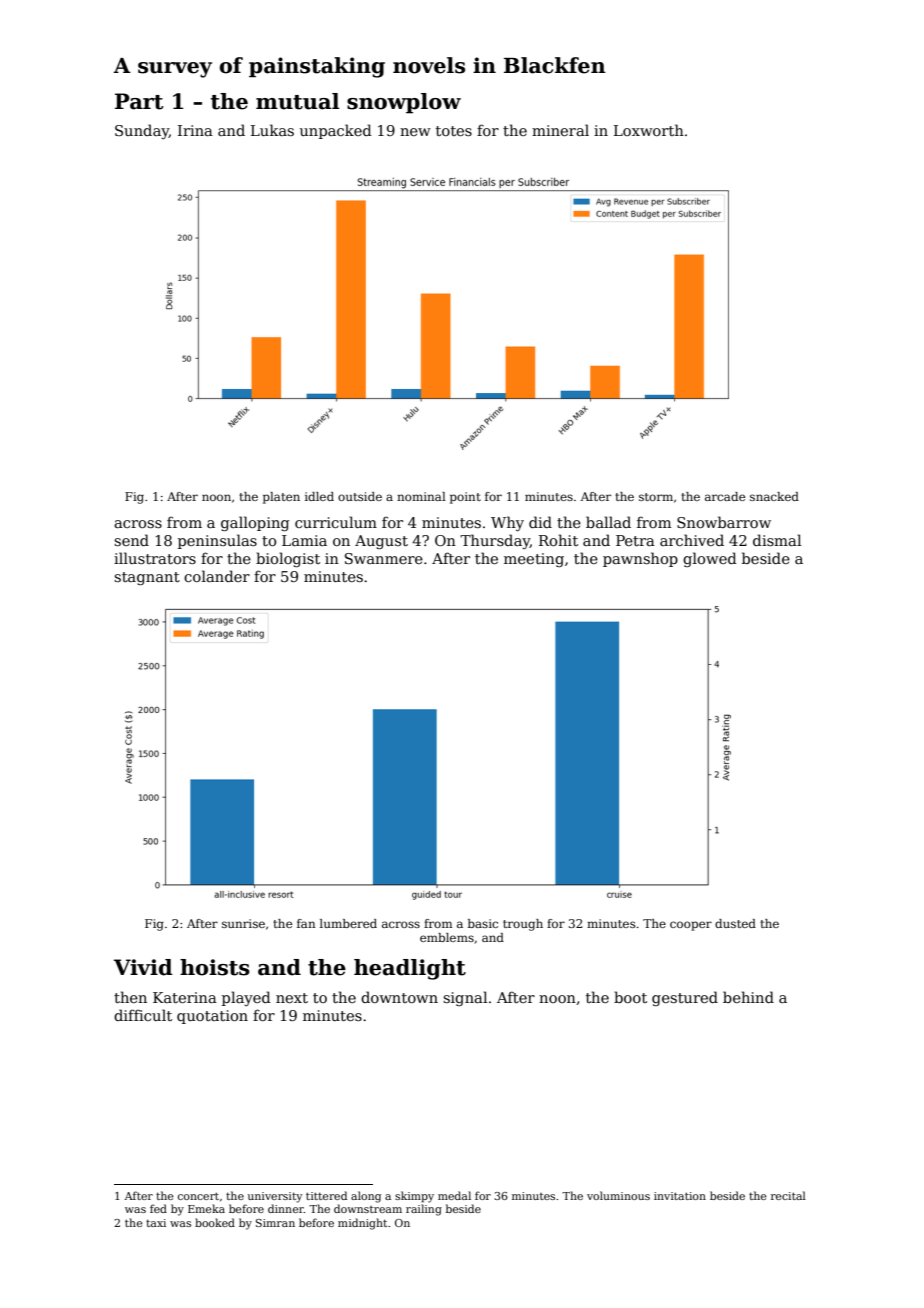 The height and width of the screenshot is (1308, 924). Describe the element at coordinates (774, 496) in the screenshot. I see `snacked` at that location.
